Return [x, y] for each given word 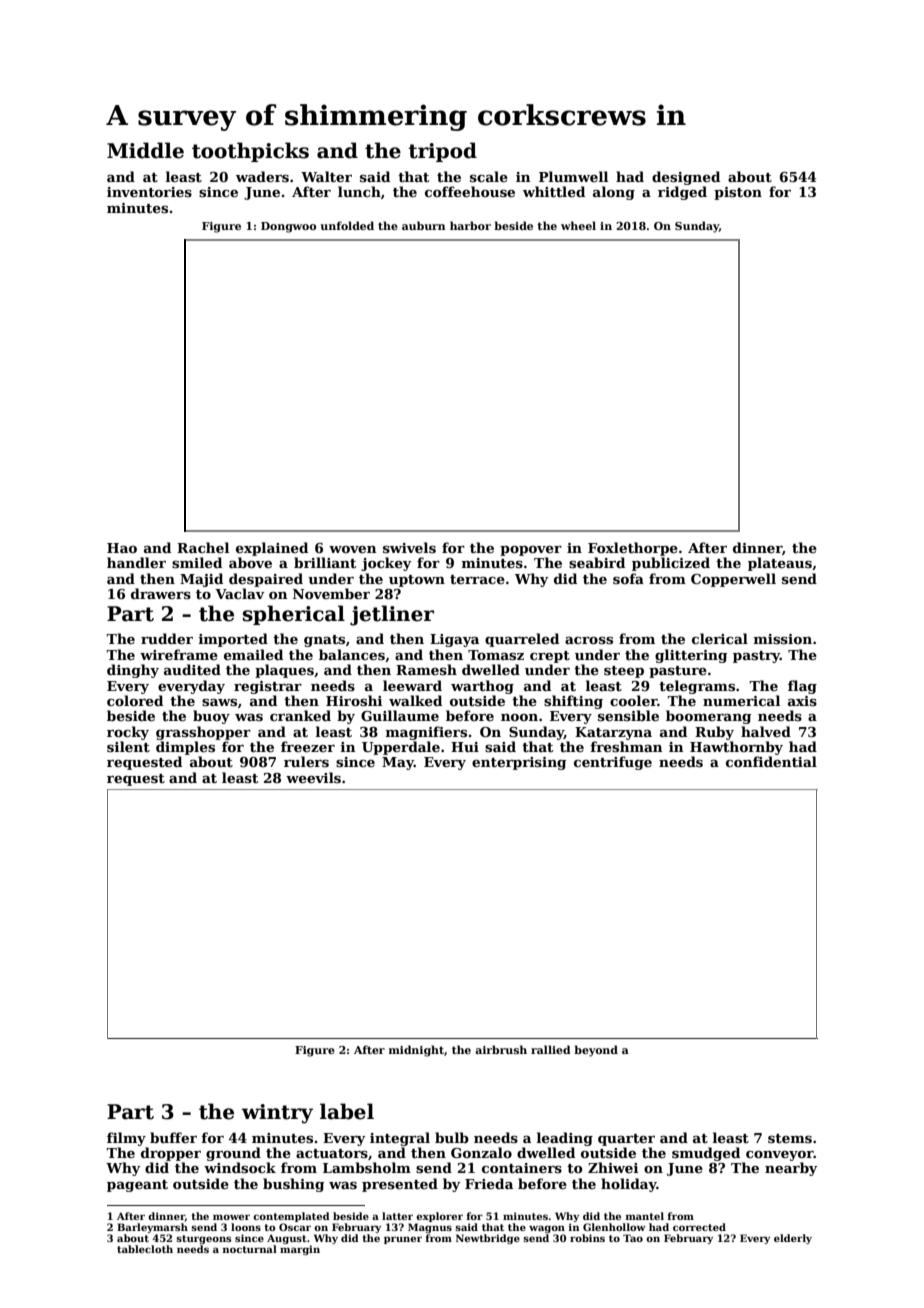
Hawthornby [736, 748]
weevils [313, 777]
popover [531, 551]
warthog [482, 687]
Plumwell [573, 176]
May [398, 763]
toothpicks [250, 152]
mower [231, 1217]
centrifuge [613, 763]
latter [397, 1216]
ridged [682, 193]
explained [272, 549]
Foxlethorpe [633, 549]
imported [233, 640]
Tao [633, 1238]
